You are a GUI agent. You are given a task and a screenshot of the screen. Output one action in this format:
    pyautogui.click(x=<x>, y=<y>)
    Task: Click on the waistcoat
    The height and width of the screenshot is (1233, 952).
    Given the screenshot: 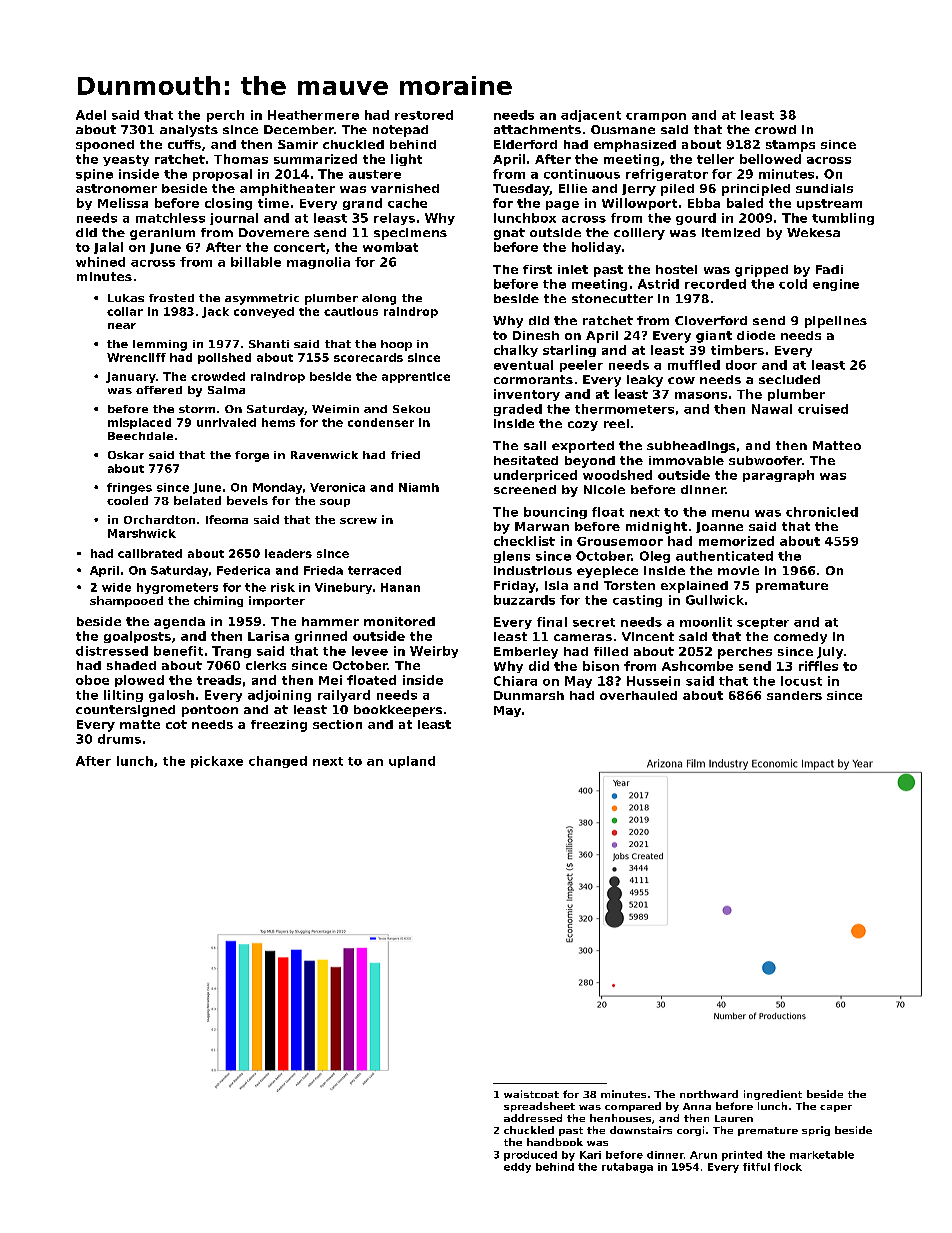 What is the action you would take?
    pyautogui.click(x=531, y=1094)
